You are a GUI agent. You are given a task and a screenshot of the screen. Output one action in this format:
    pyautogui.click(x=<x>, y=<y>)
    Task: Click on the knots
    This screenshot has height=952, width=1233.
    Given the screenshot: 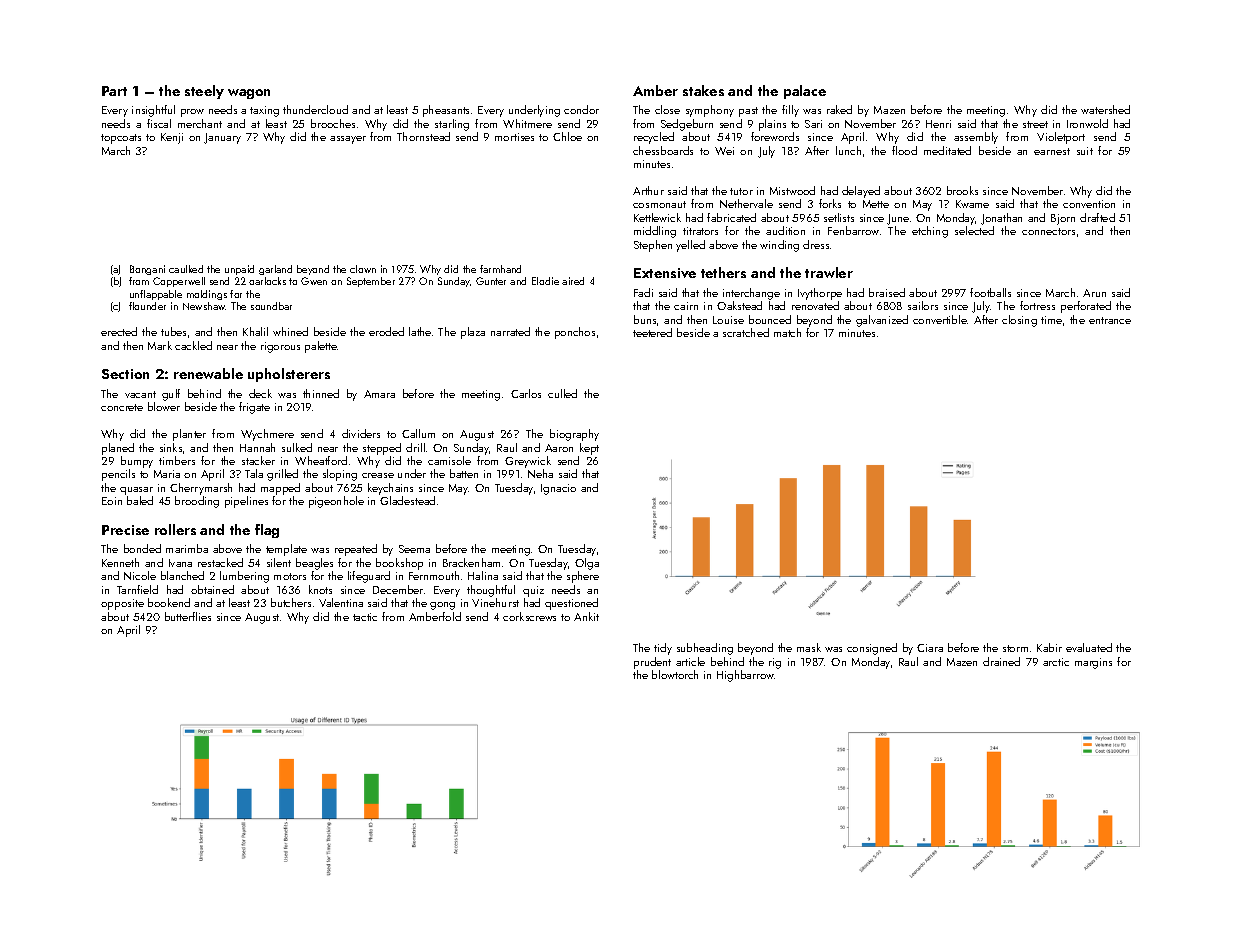 What is the action you would take?
    pyautogui.click(x=320, y=589)
